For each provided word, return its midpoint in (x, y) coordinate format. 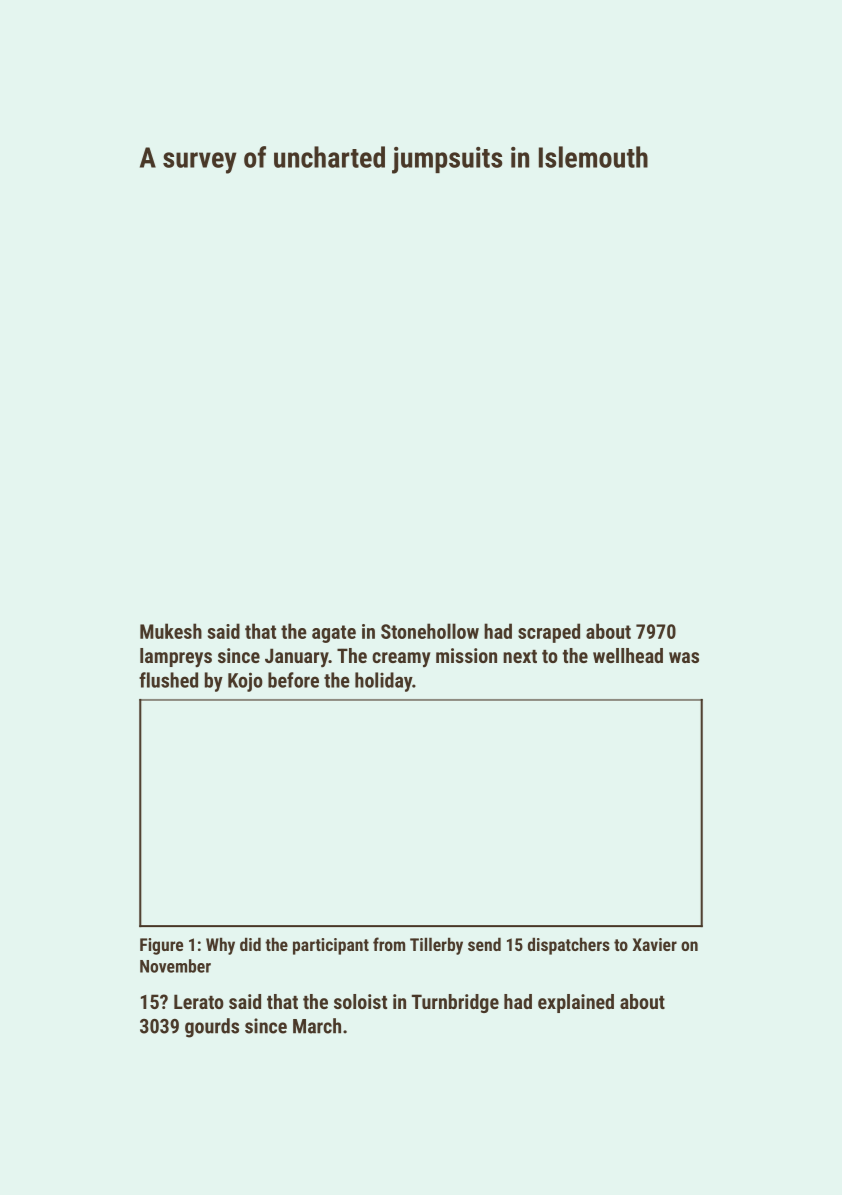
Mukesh (171, 631)
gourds (212, 1028)
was (684, 657)
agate (334, 634)
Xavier (655, 944)
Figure (161, 946)
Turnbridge (455, 1003)
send (484, 944)
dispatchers (569, 946)
